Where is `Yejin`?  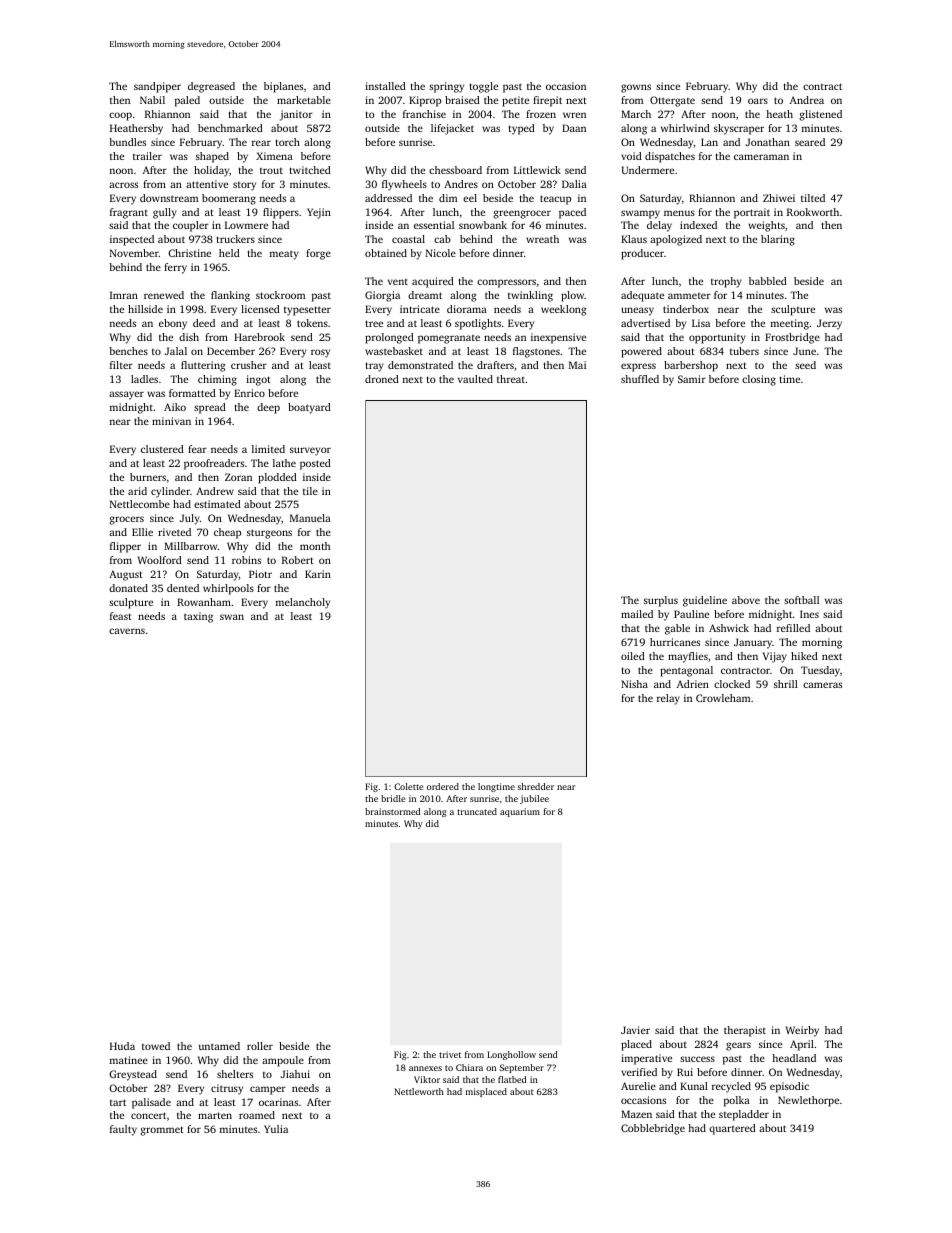 Yejin is located at coordinates (319, 213).
